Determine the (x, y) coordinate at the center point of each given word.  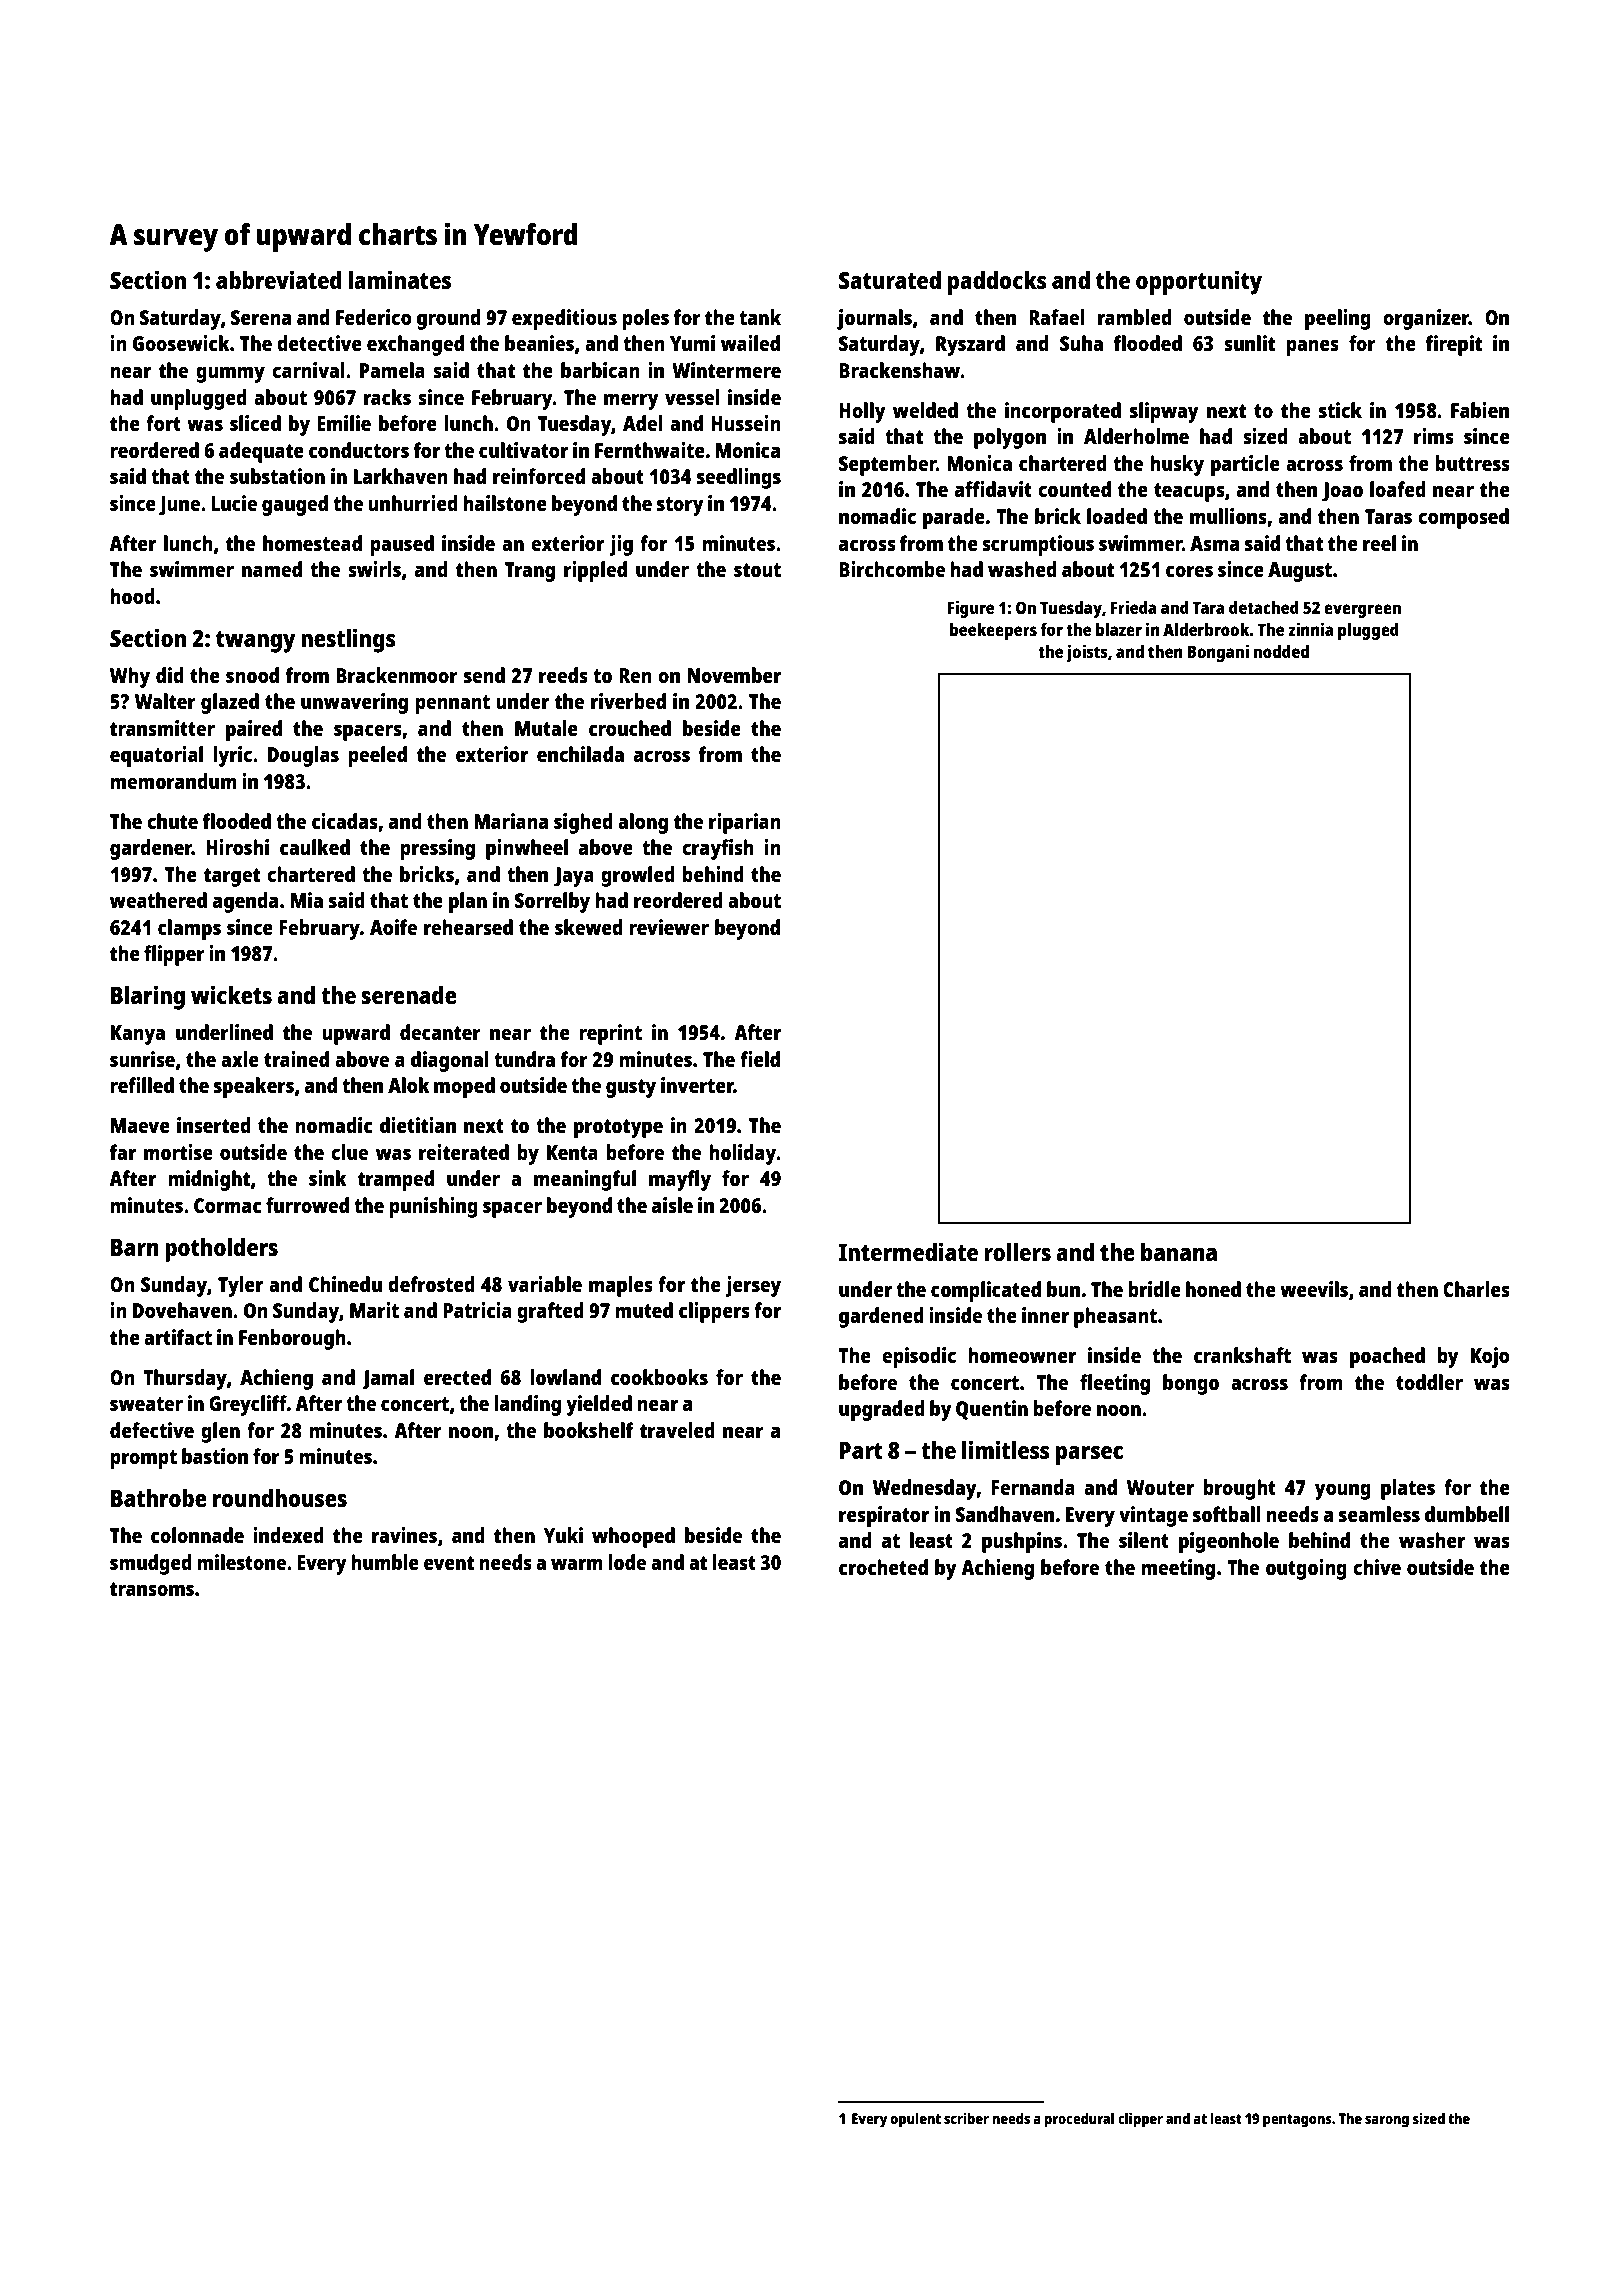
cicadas (345, 821)
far (123, 1152)
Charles (1476, 1289)
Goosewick (181, 343)
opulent (916, 2120)
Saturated (890, 280)
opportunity (1199, 282)
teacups (1189, 492)
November (734, 675)
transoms (152, 1589)
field (760, 1059)
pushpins (1022, 1542)
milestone (241, 1562)
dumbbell (1467, 1514)
